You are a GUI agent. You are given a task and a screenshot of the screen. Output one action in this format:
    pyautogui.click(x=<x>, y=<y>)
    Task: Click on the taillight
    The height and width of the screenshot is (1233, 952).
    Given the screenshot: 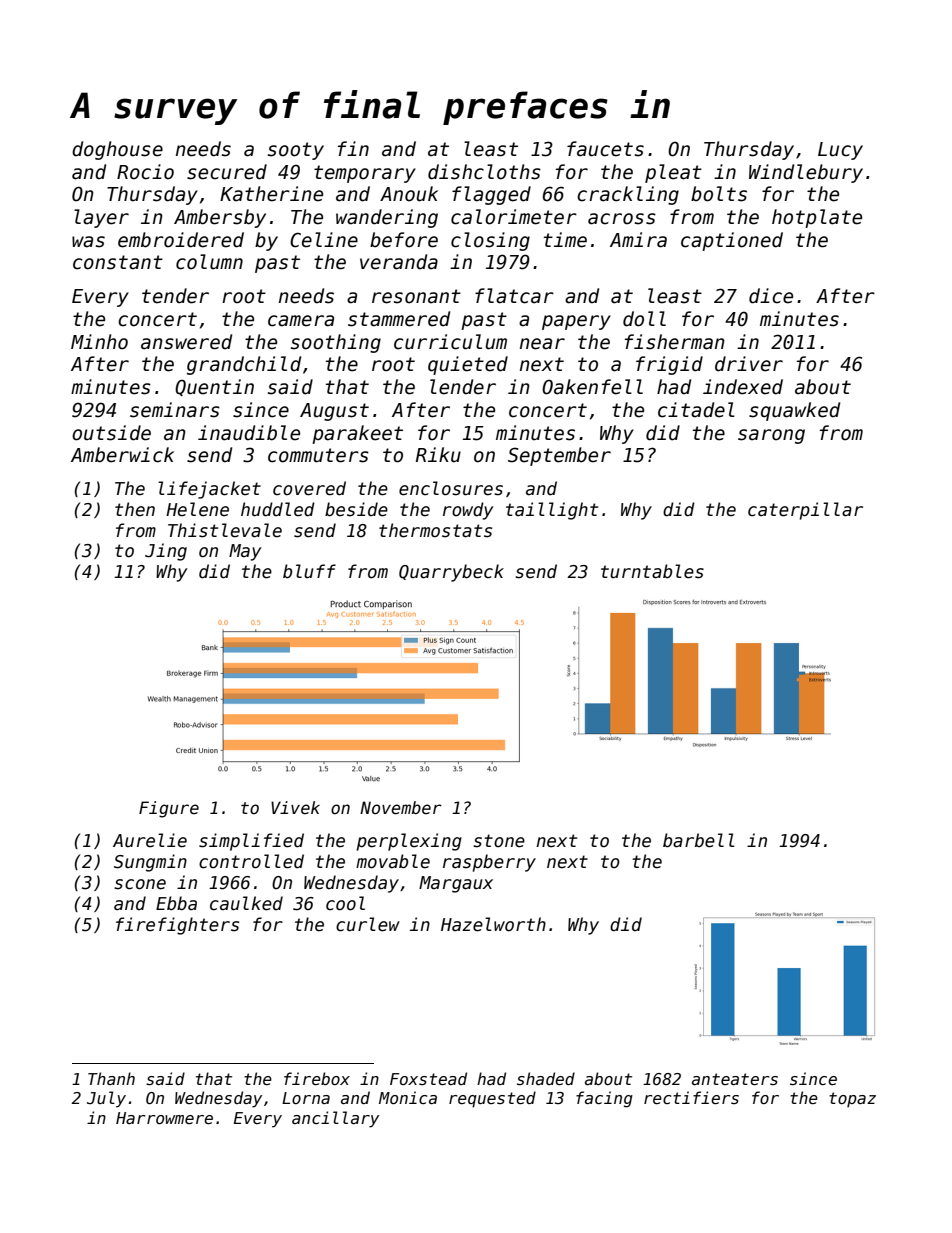 What is the action you would take?
    pyautogui.click(x=552, y=511)
